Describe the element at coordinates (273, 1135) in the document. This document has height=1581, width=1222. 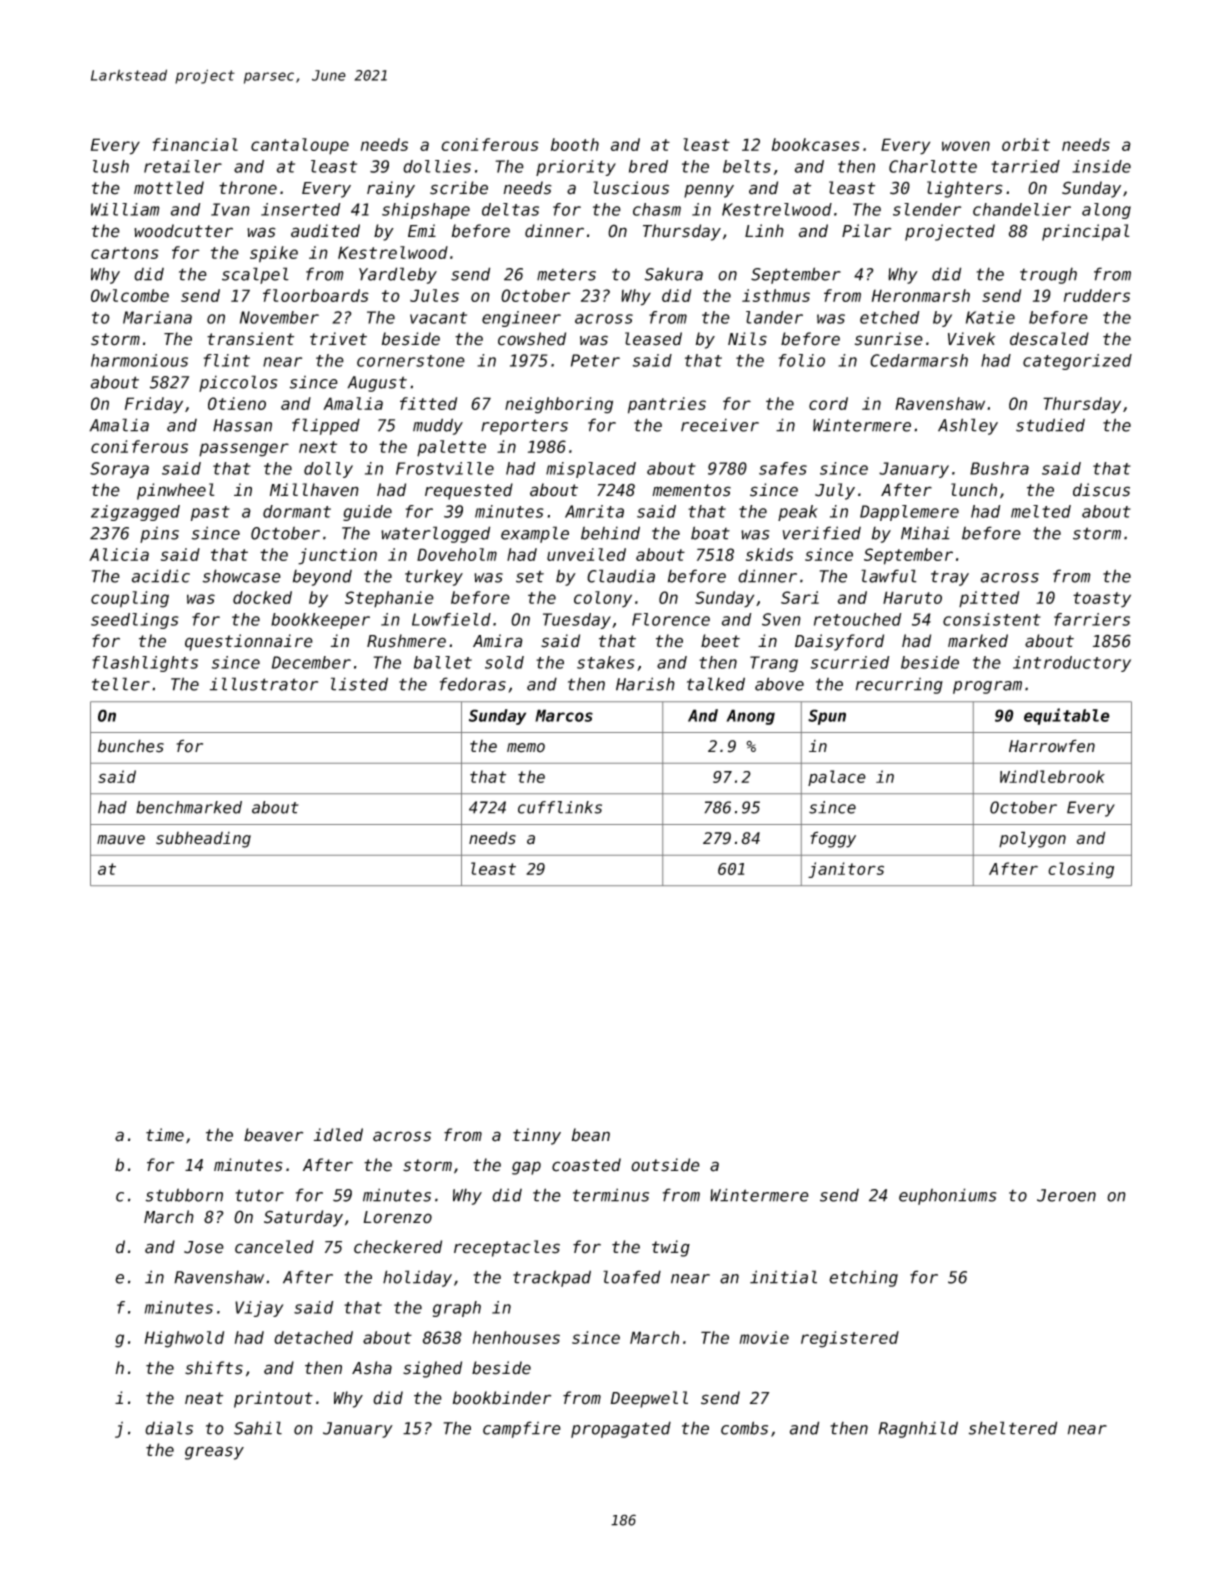
I see `beaver` at that location.
